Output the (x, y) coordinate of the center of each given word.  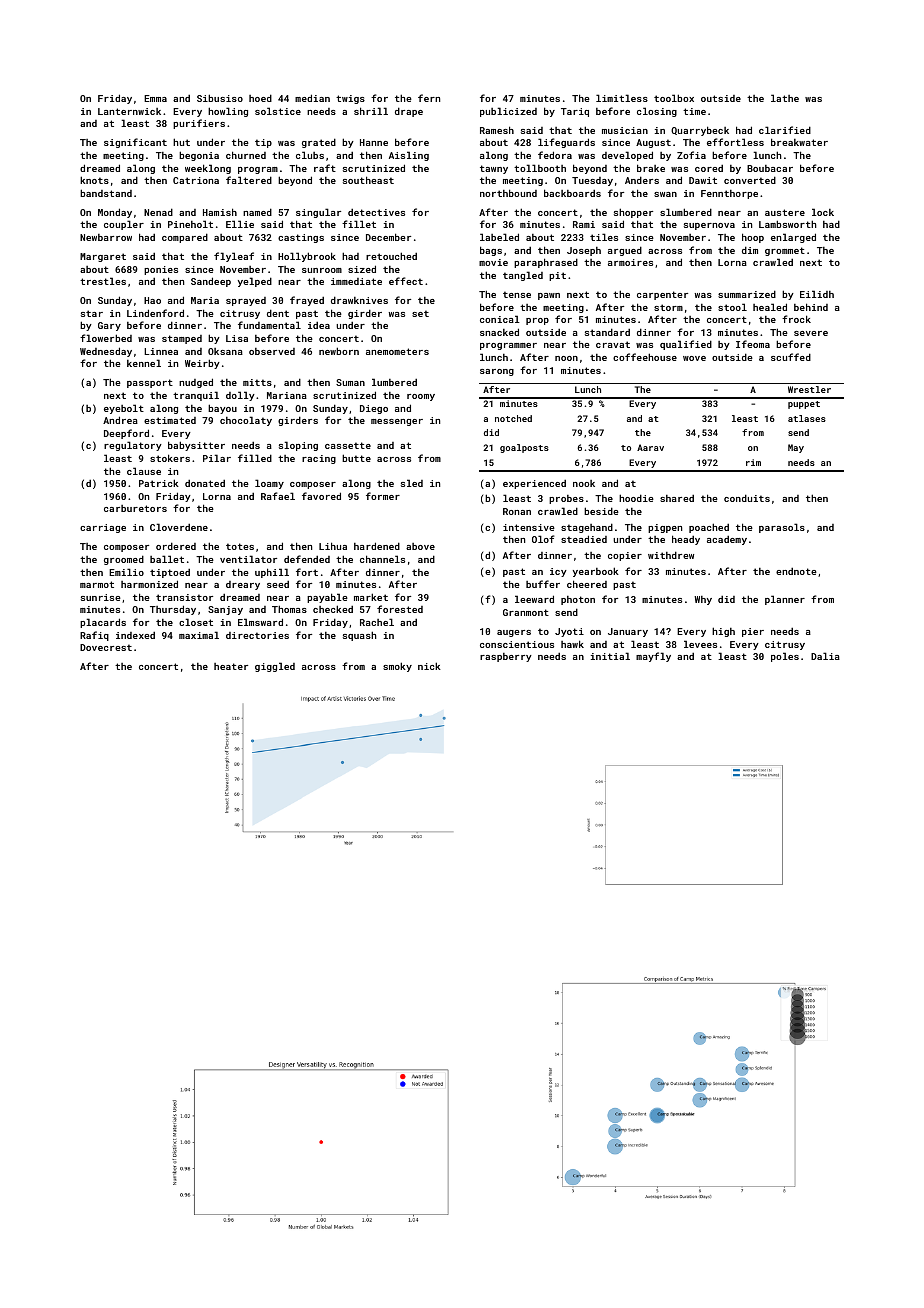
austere (785, 212)
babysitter (196, 446)
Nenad (158, 212)
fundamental (269, 325)
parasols (782, 528)
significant (135, 143)
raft (325, 168)
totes (240, 546)
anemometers (397, 351)
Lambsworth (788, 224)
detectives (376, 212)
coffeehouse (645, 357)
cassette (348, 445)
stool (732, 307)
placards (103, 623)
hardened (377, 546)
